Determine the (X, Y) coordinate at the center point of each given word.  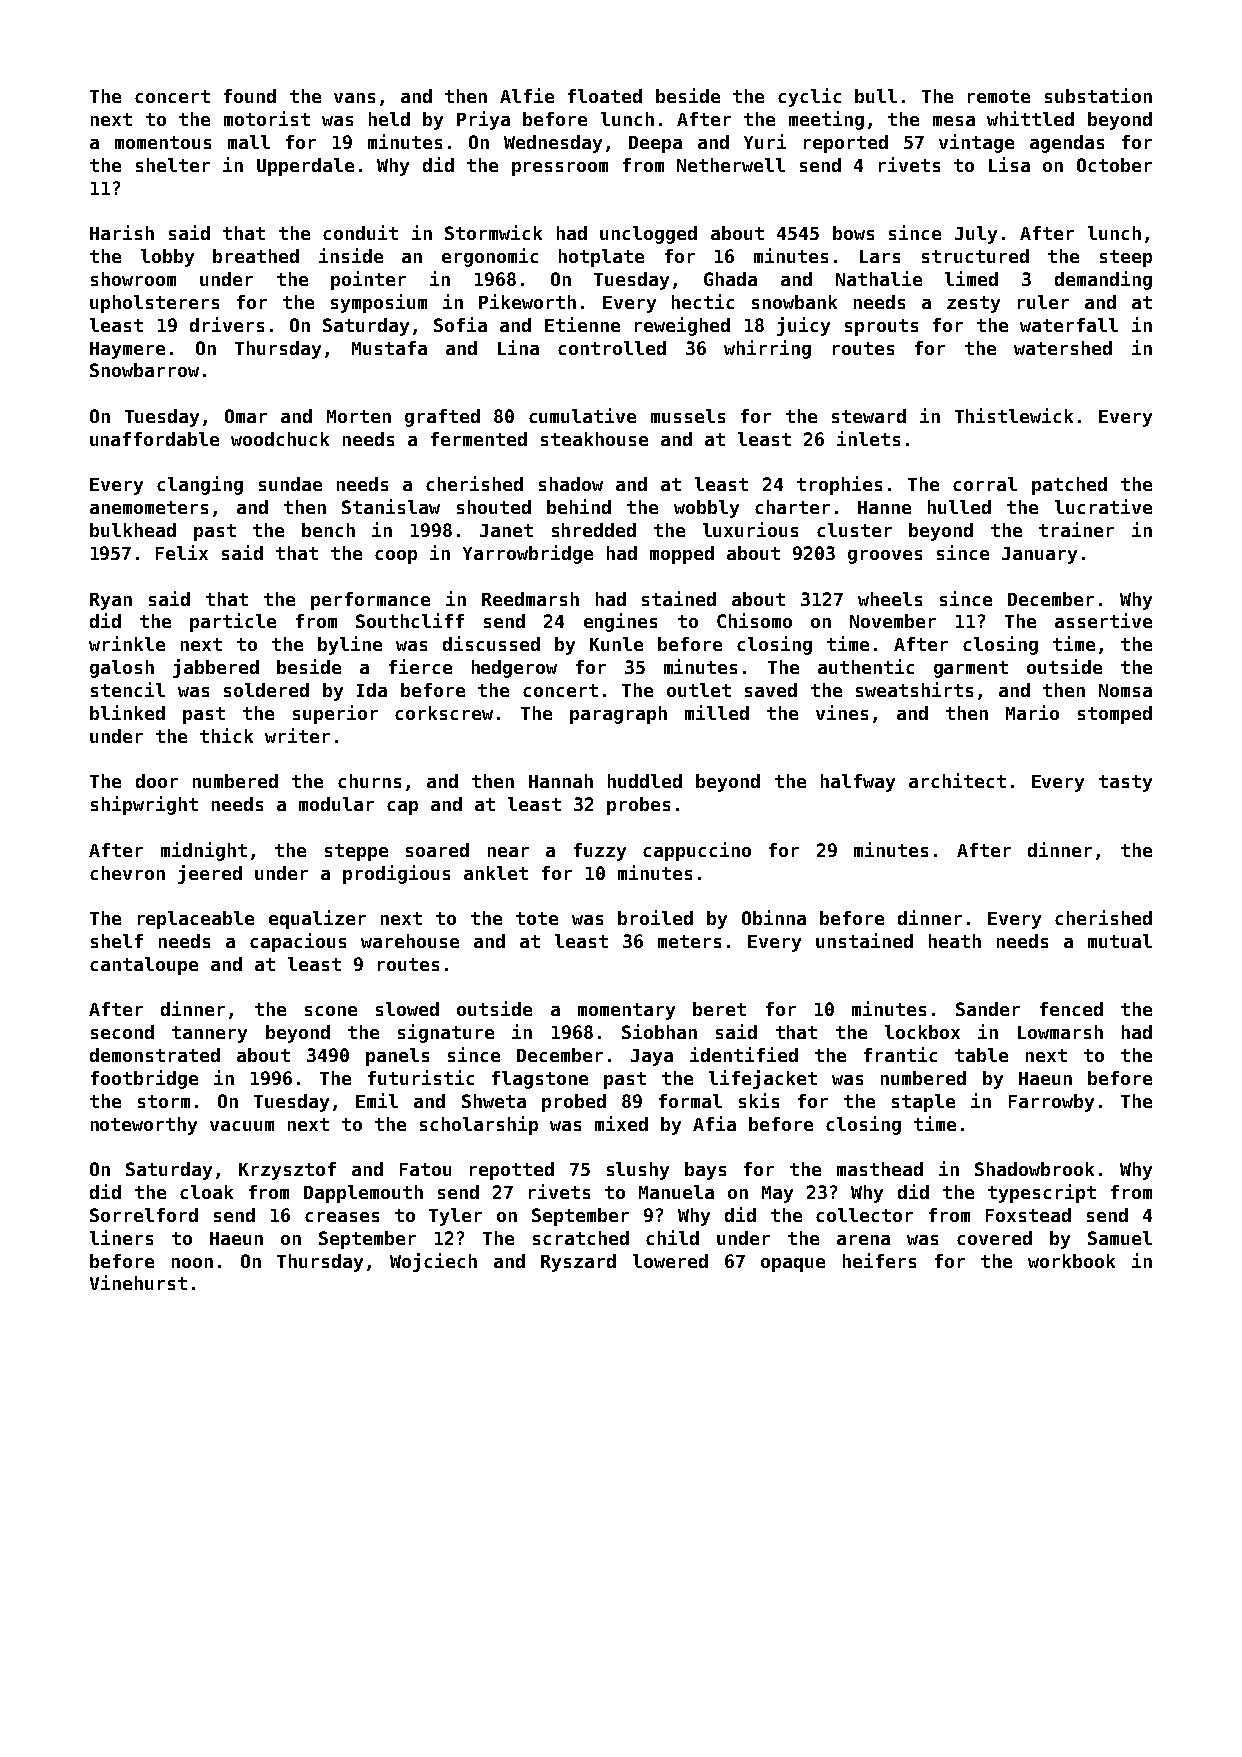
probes (638, 806)
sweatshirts (914, 689)
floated (605, 96)
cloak (206, 1192)
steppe (356, 852)
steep (1126, 258)
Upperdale (305, 167)
